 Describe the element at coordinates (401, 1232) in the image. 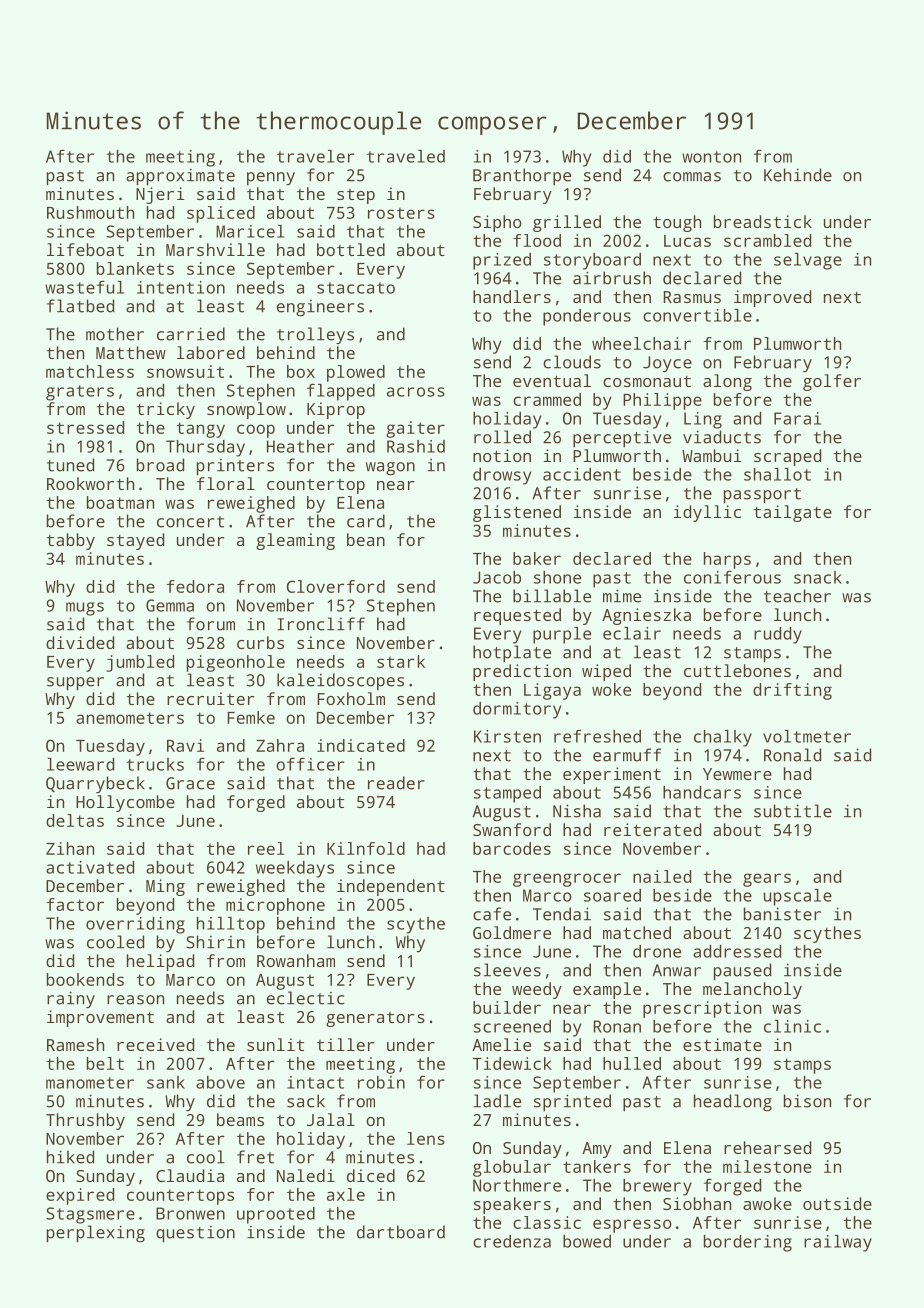

I see `dartboard` at that location.
